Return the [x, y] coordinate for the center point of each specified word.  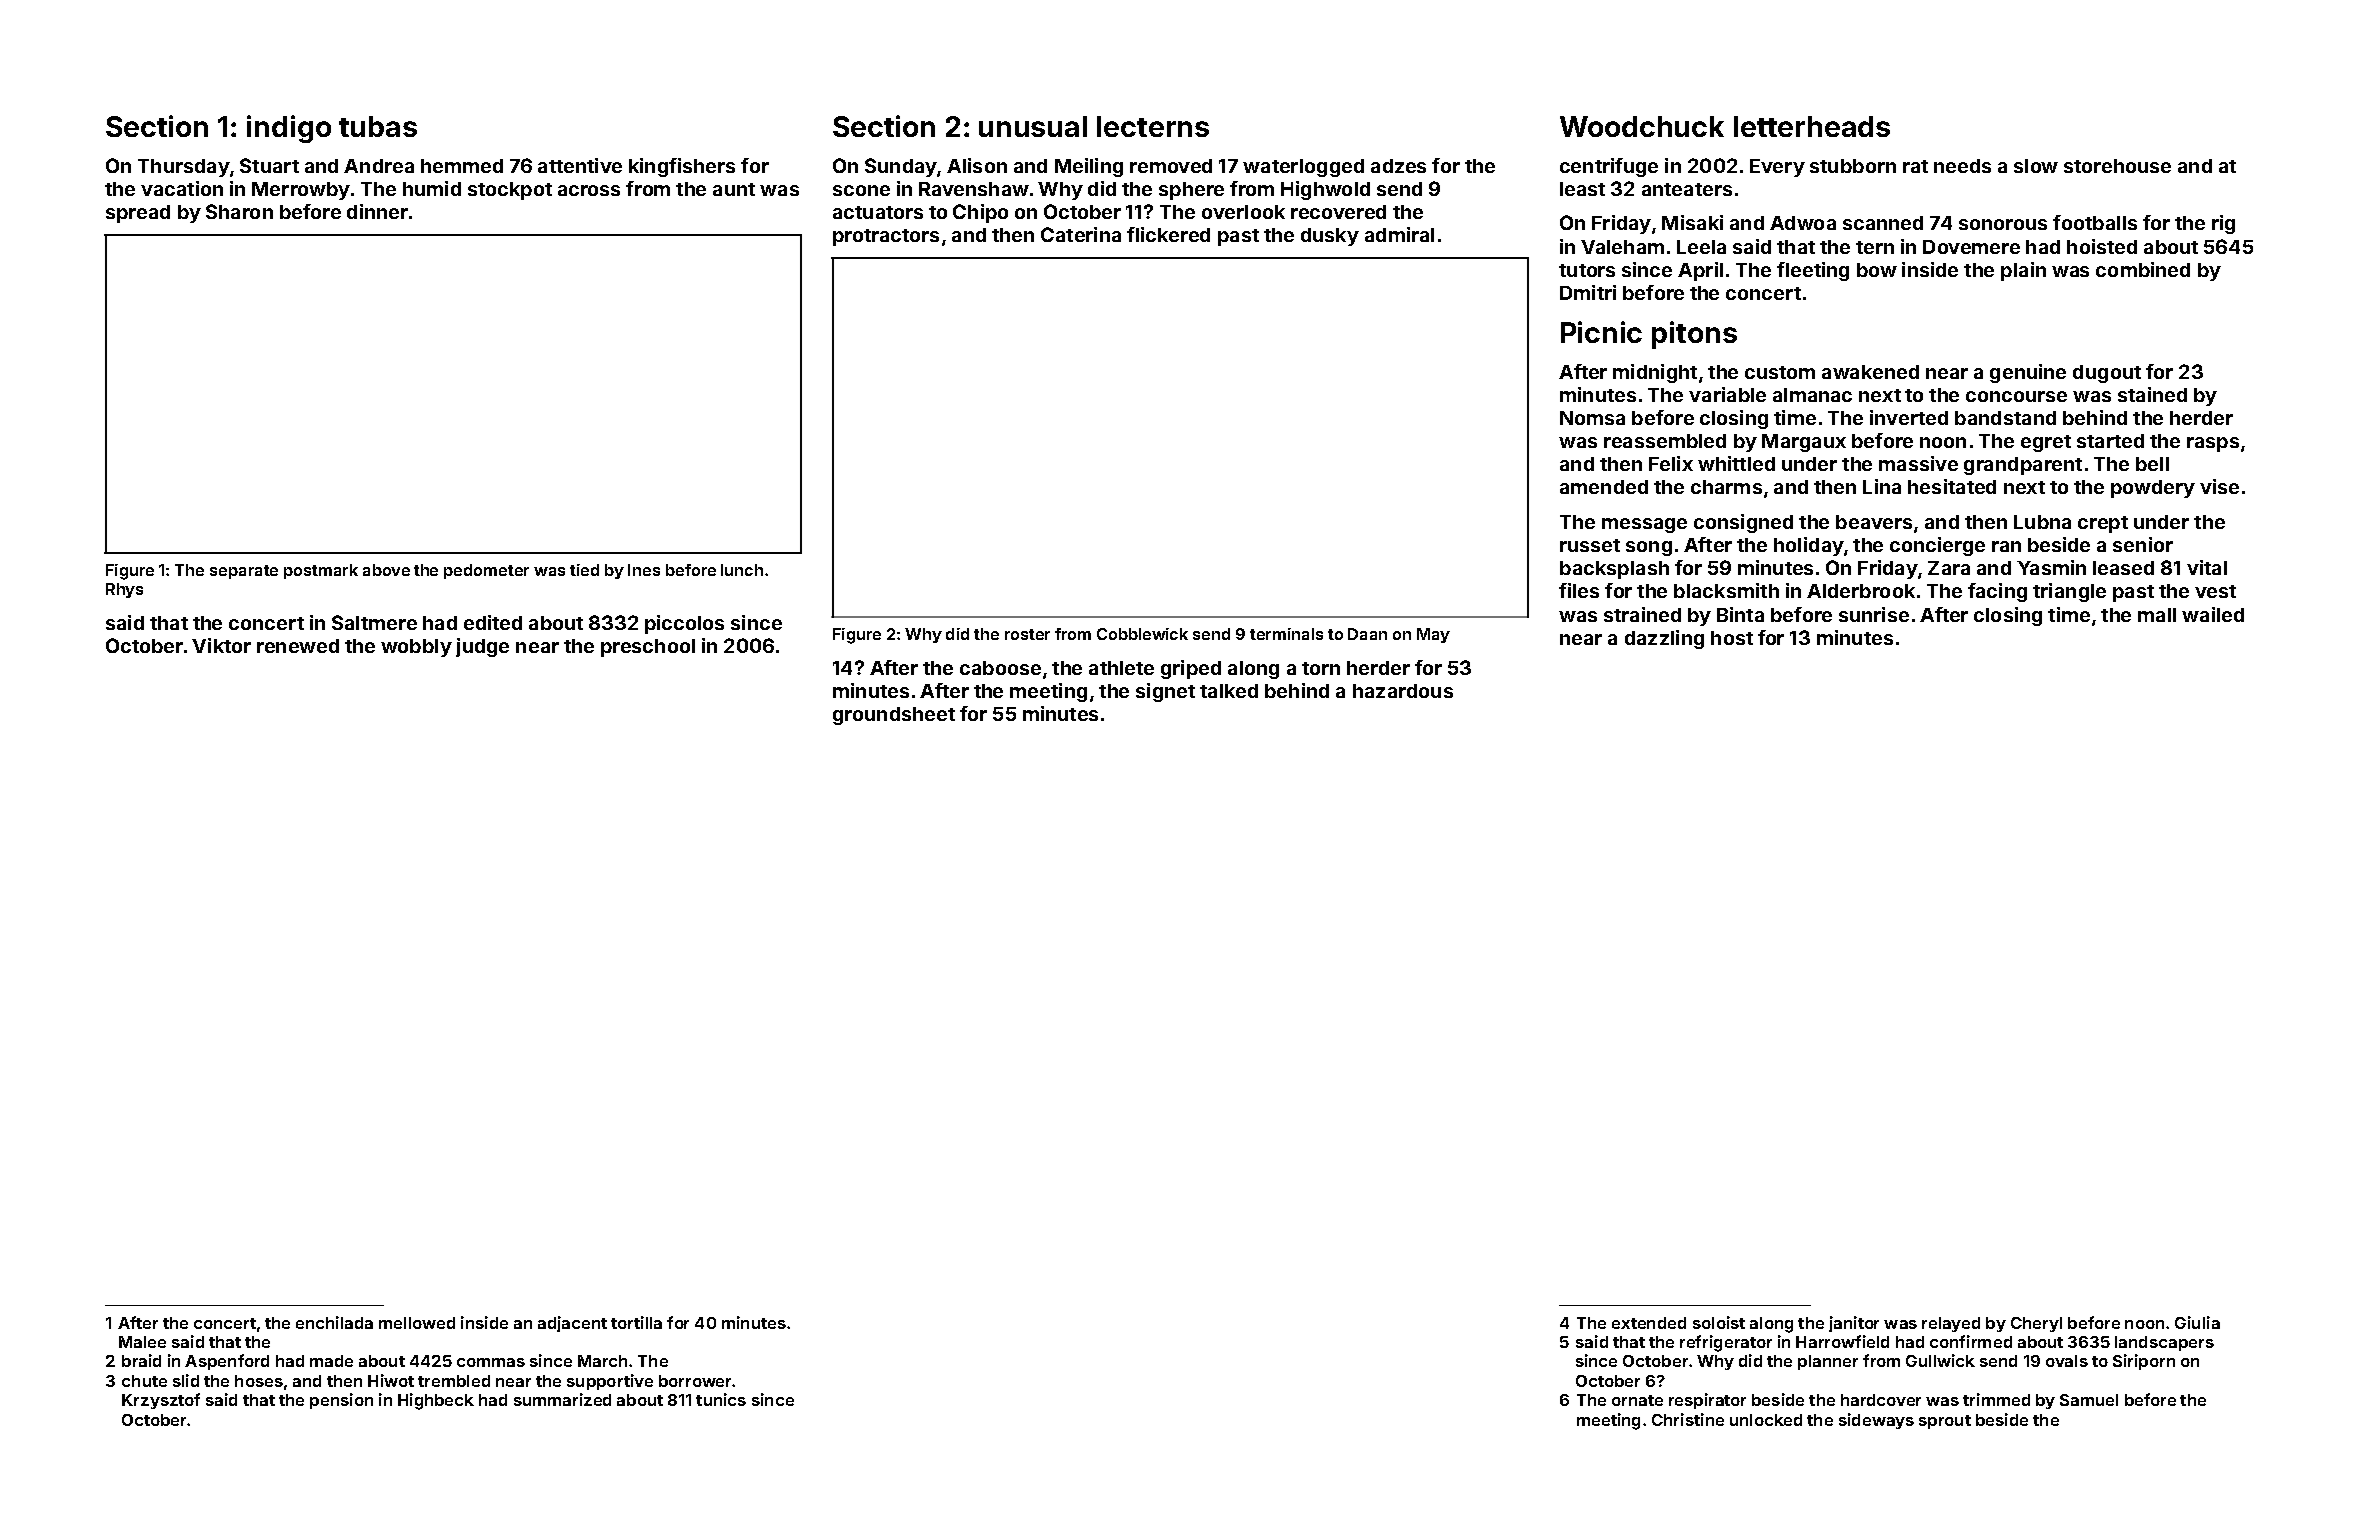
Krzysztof [161, 1401]
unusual [1033, 126]
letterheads [1812, 126]
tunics [721, 1399]
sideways [1876, 1421]
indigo [289, 129]
